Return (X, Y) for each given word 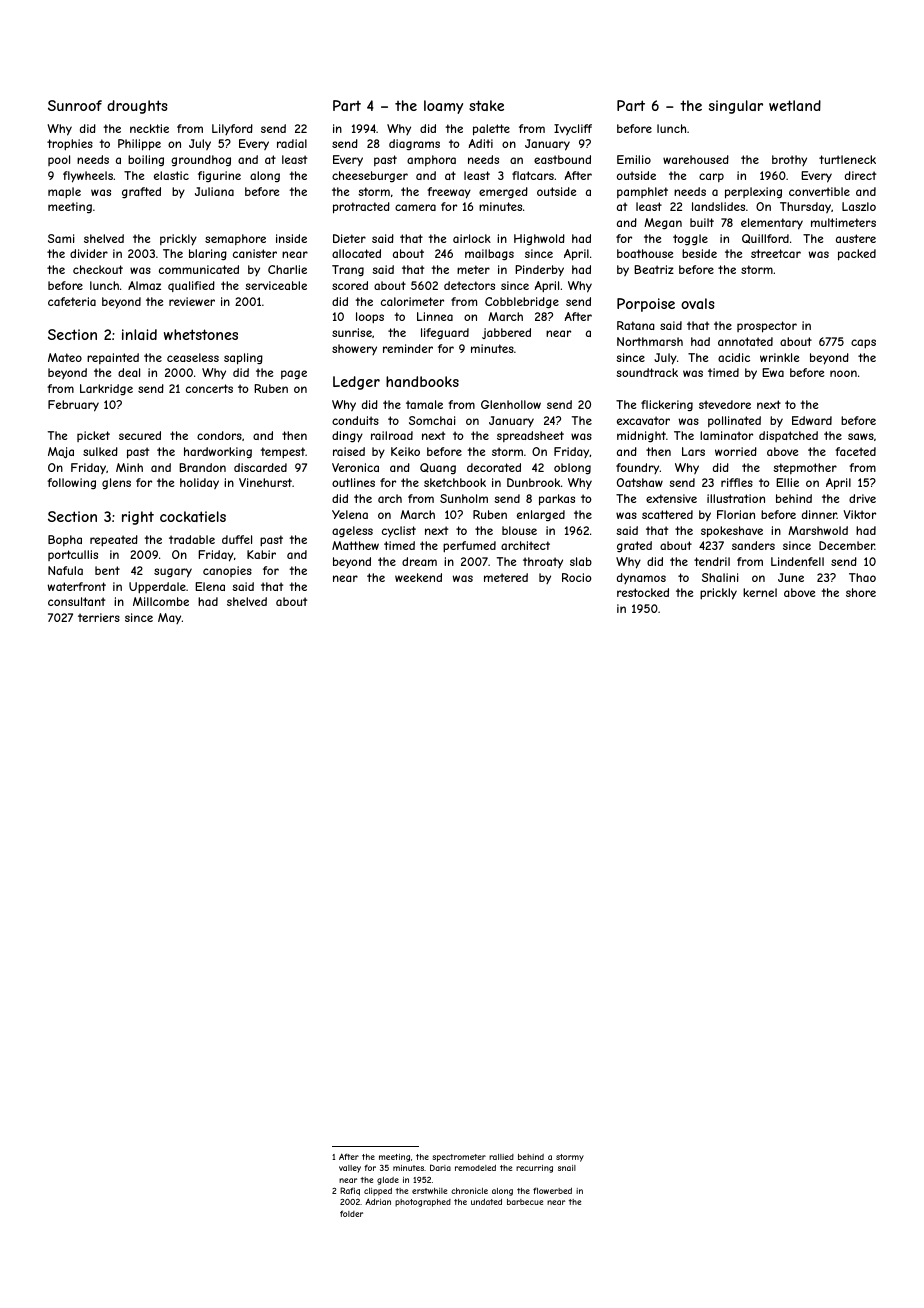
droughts (137, 107)
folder (351, 1213)
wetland (795, 105)
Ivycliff (573, 129)
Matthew (355, 545)
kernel (760, 592)
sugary (173, 573)
